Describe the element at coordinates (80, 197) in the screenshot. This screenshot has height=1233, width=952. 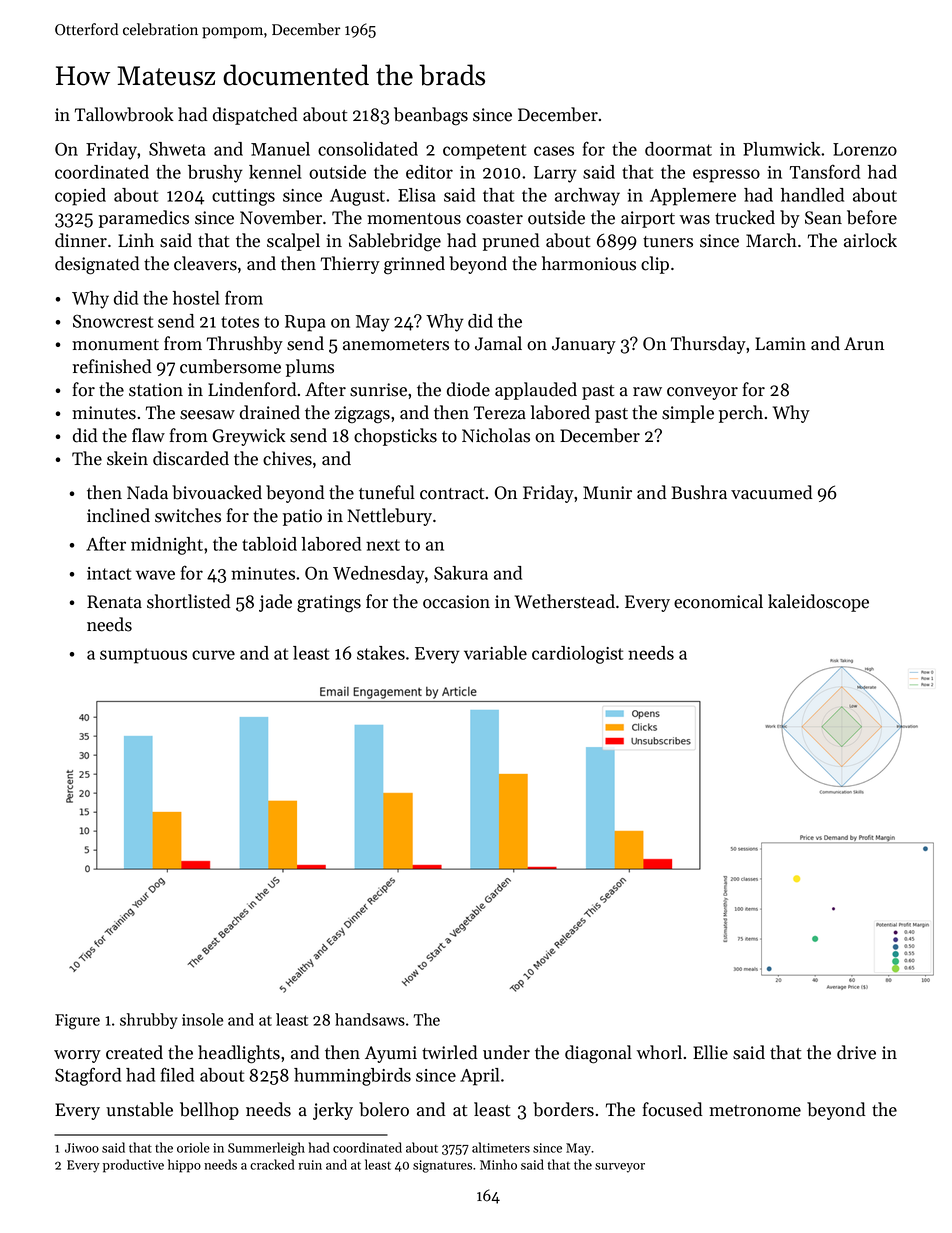
I see `copied` at that location.
